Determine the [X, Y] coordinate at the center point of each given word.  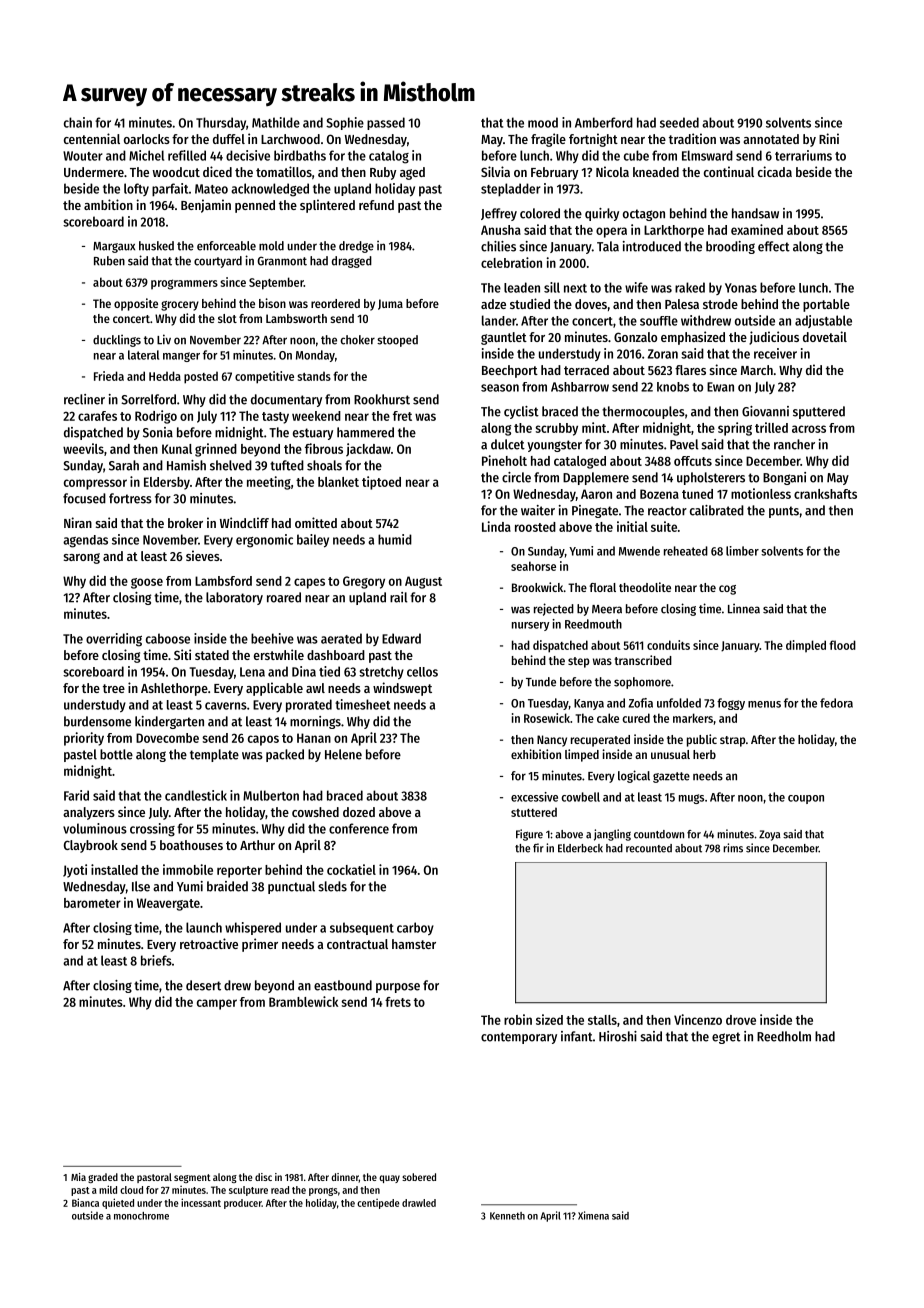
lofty [136, 189]
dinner [345, 1178]
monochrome [141, 1216]
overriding [114, 640]
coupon [806, 799]
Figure [529, 835]
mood [543, 122]
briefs [156, 960]
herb [704, 754]
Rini [829, 138]
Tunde [541, 682]
